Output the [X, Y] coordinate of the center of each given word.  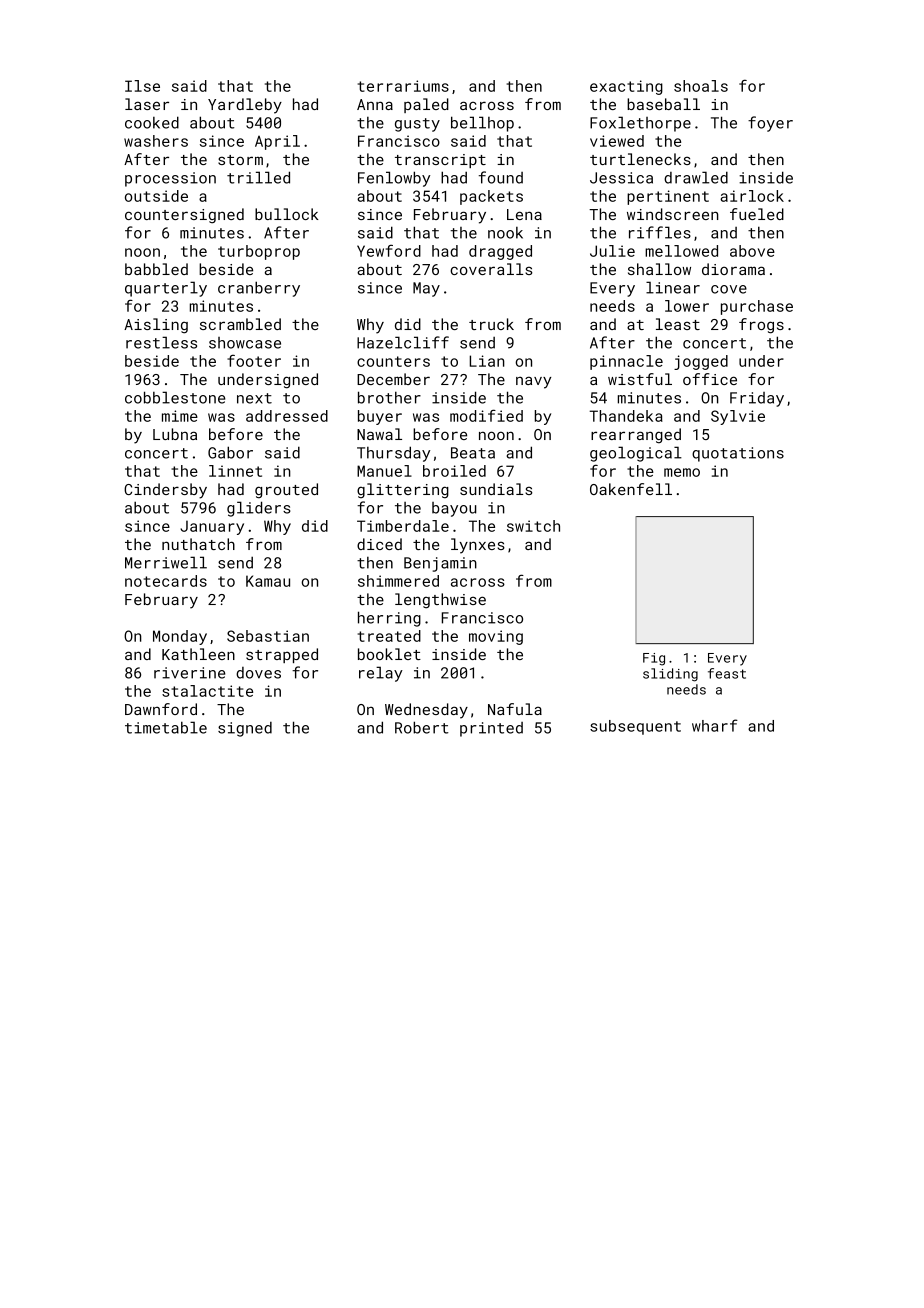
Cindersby [165, 491]
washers [156, 141]
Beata [473, 453]
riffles [660, 232]
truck [491, 324]
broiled [454, 471]
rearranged [636, 436]
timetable [166, 727]
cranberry [259, 289]
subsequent [635, 727]
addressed [287, 416]
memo [682, 472]
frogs [761, 326]
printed [491, 729]
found [501, 177]
